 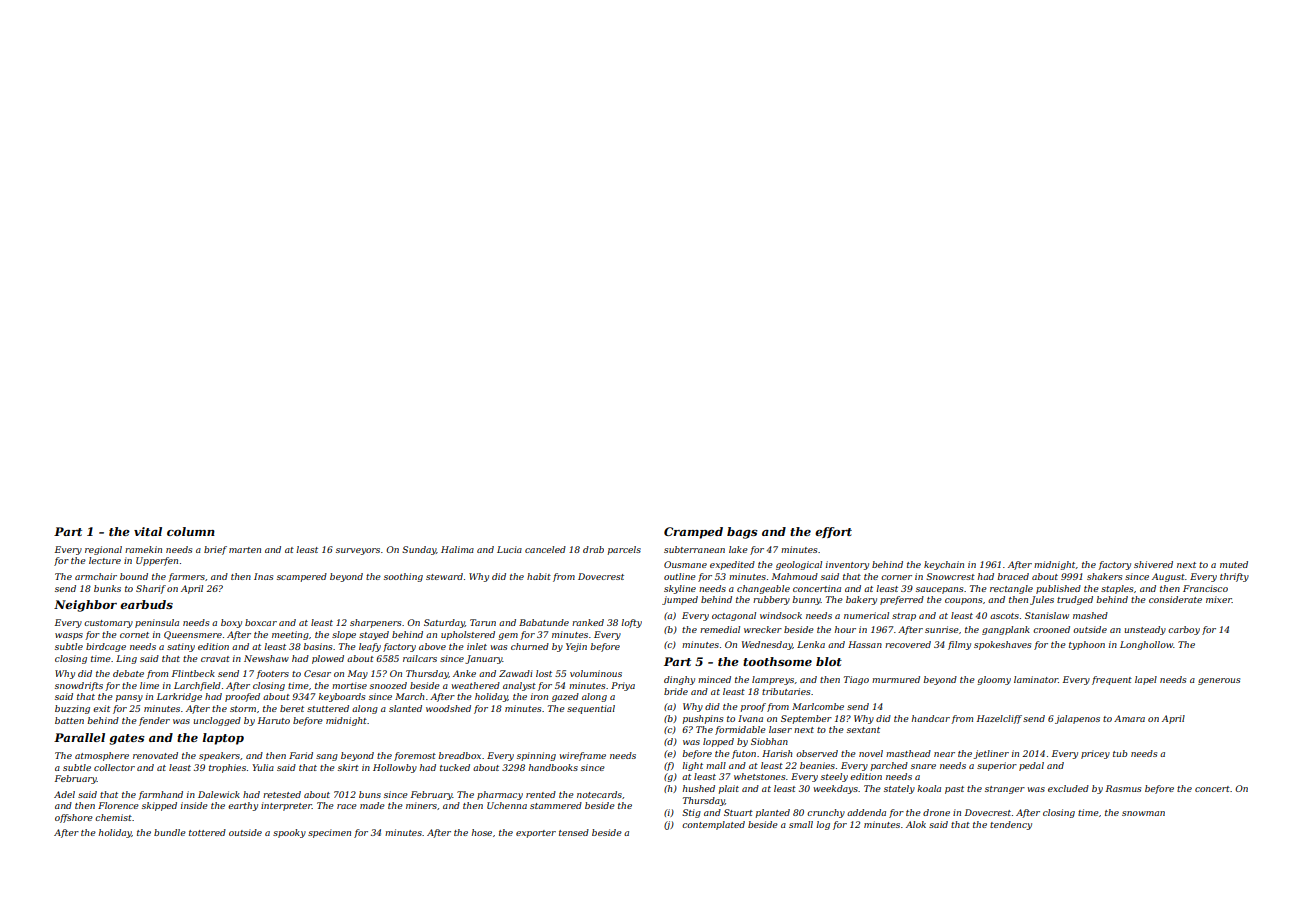 What do you see at coordinates (539, 576) in the image?
I see `habit` at bounding box center [539, 576].
